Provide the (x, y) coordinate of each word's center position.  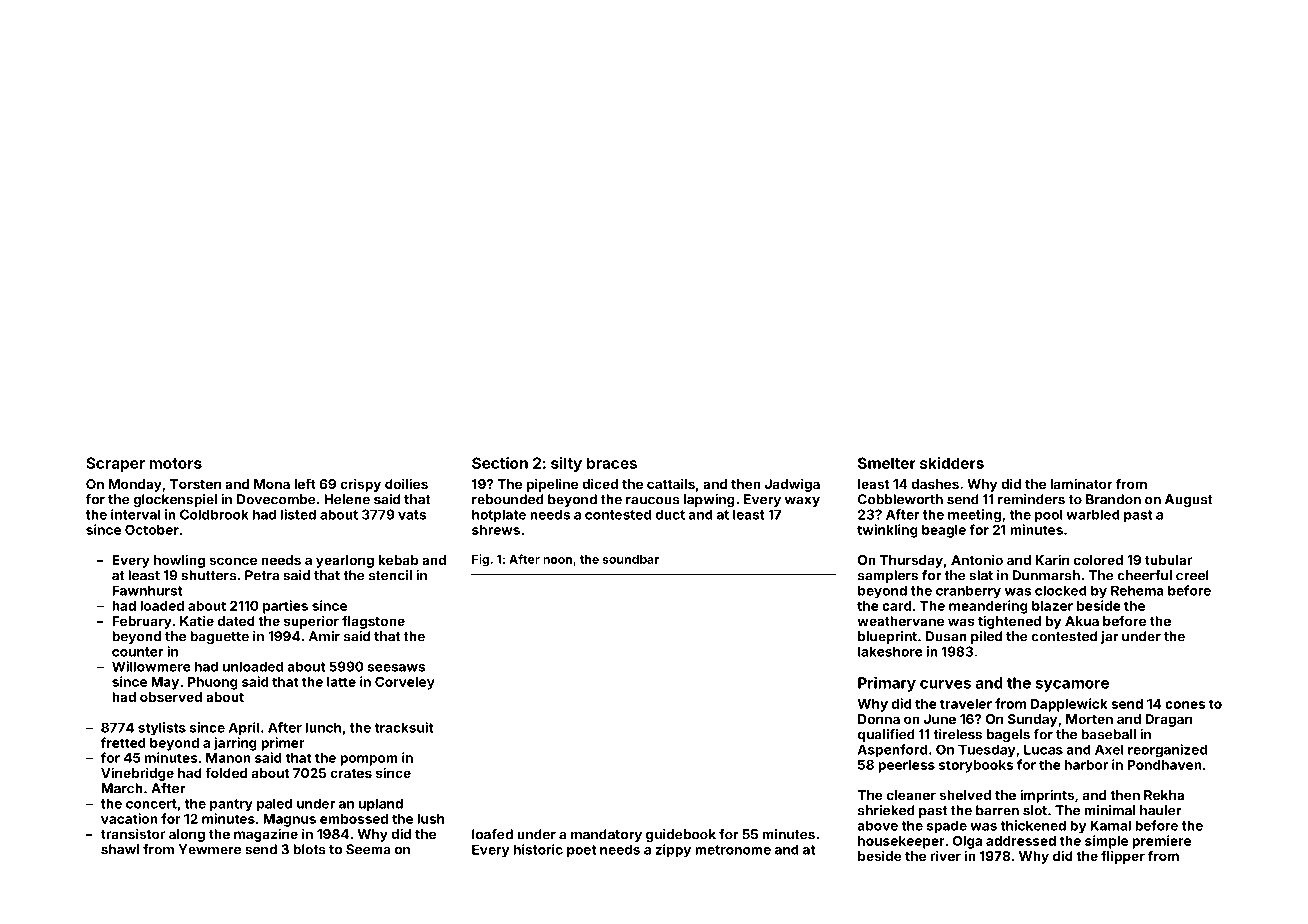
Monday (135, 485)
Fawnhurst (147, 591)
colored (1098, 560)
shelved (965, 795)
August (1189, 500)
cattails (671, 483)
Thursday (911, 561)
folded (226, 772)
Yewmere (209, 849)
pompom (369, 760)
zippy (673, 851)
